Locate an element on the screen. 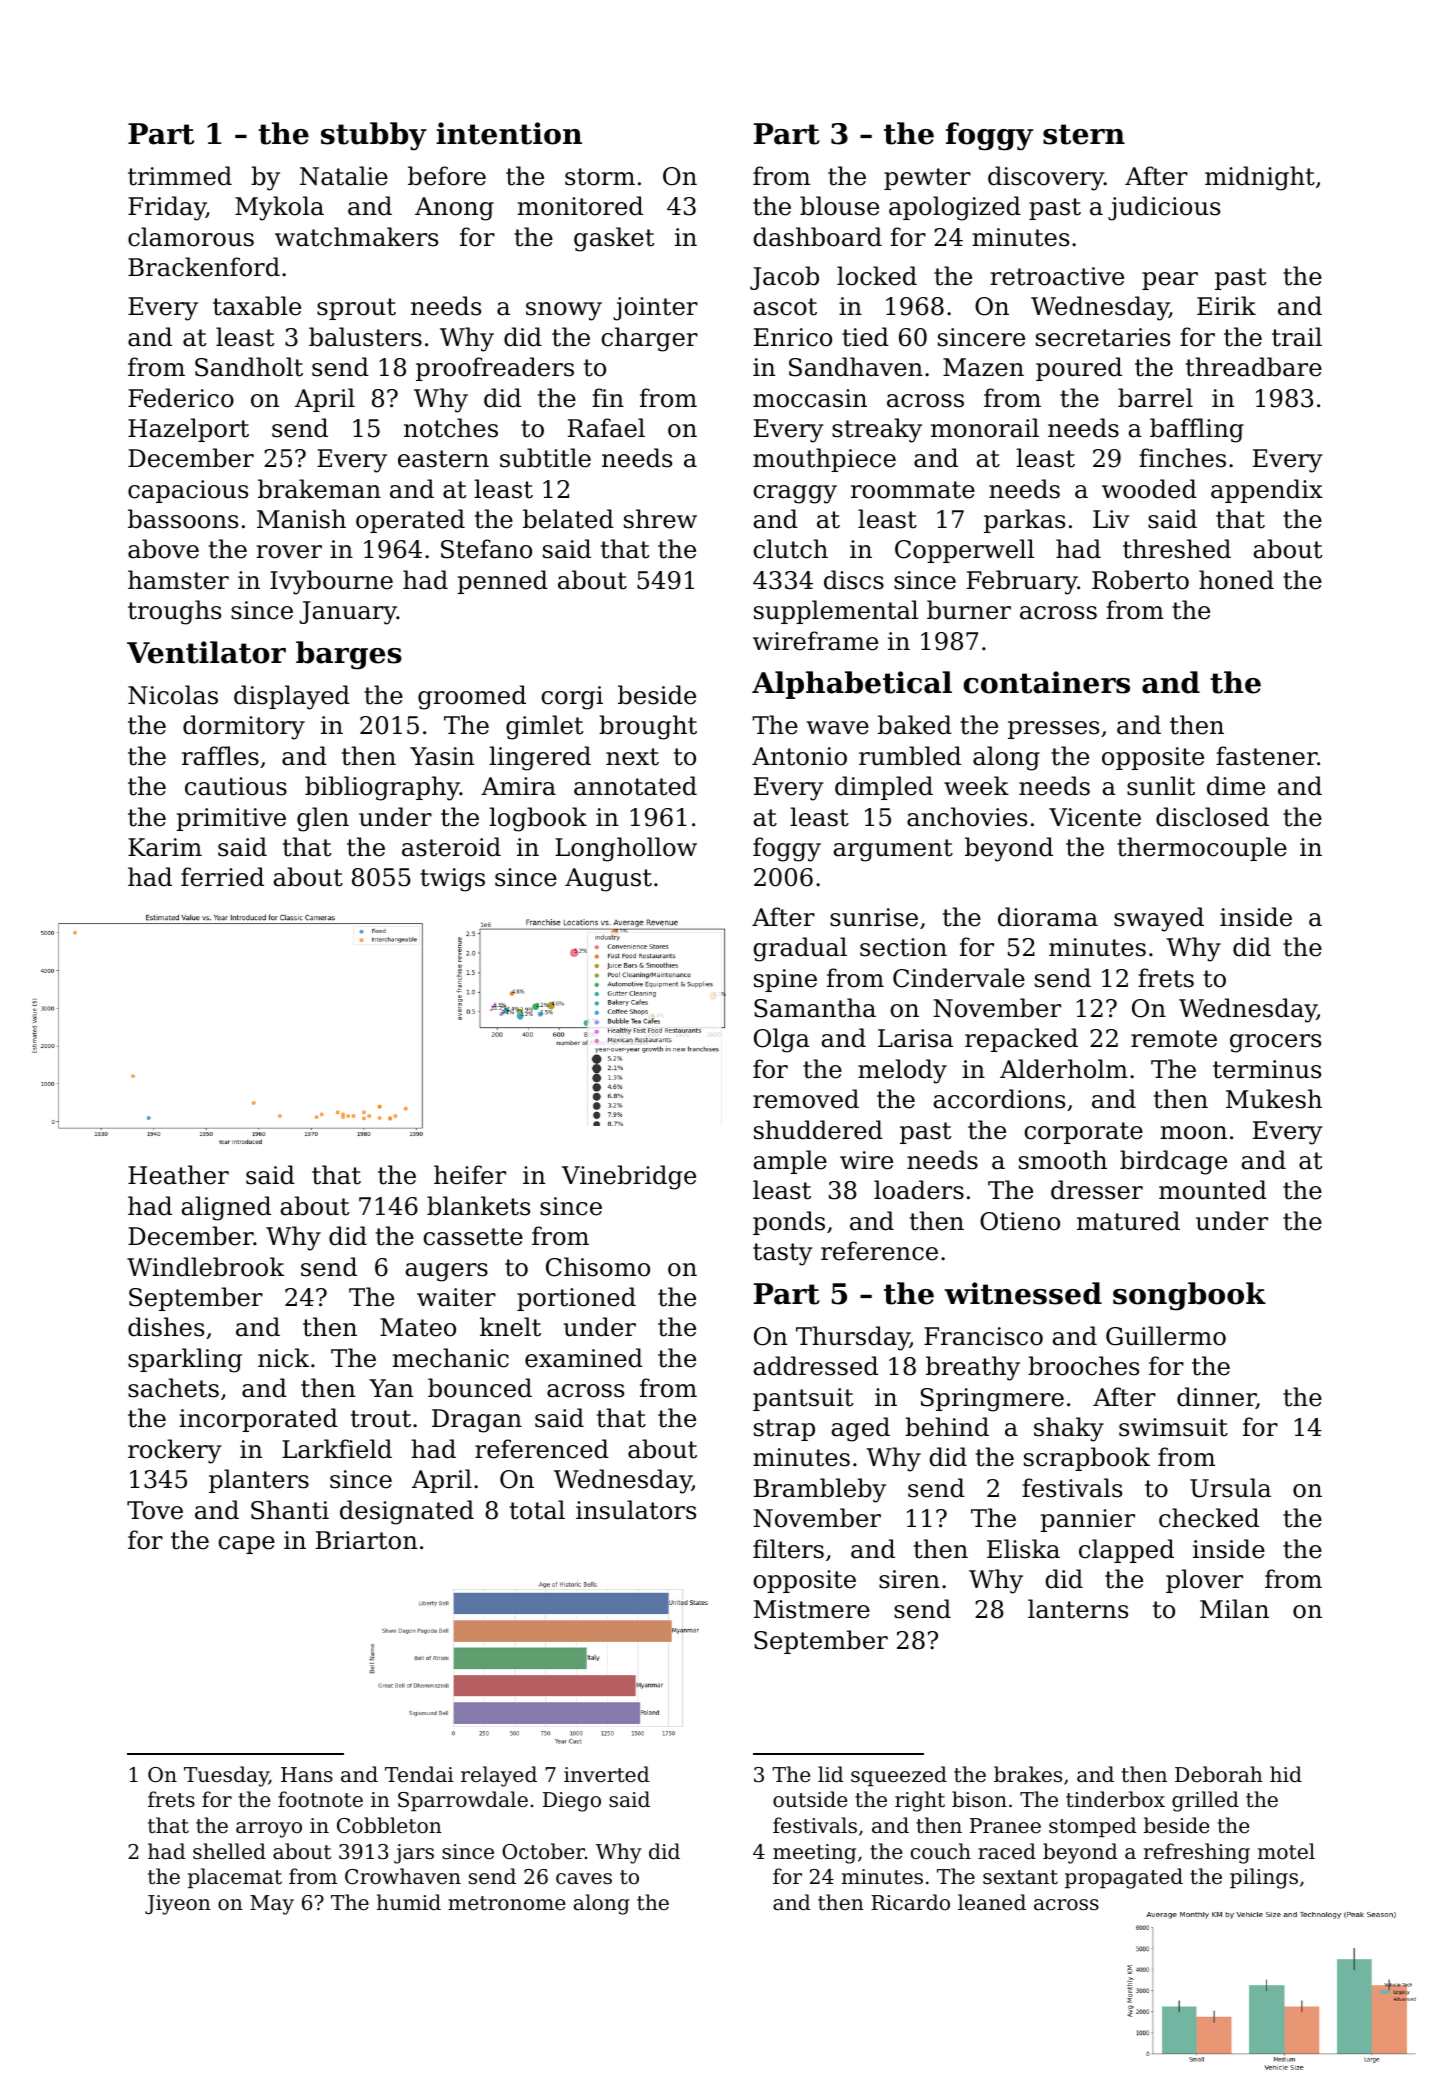  arroyo is located at coordinates (269, 1830).
